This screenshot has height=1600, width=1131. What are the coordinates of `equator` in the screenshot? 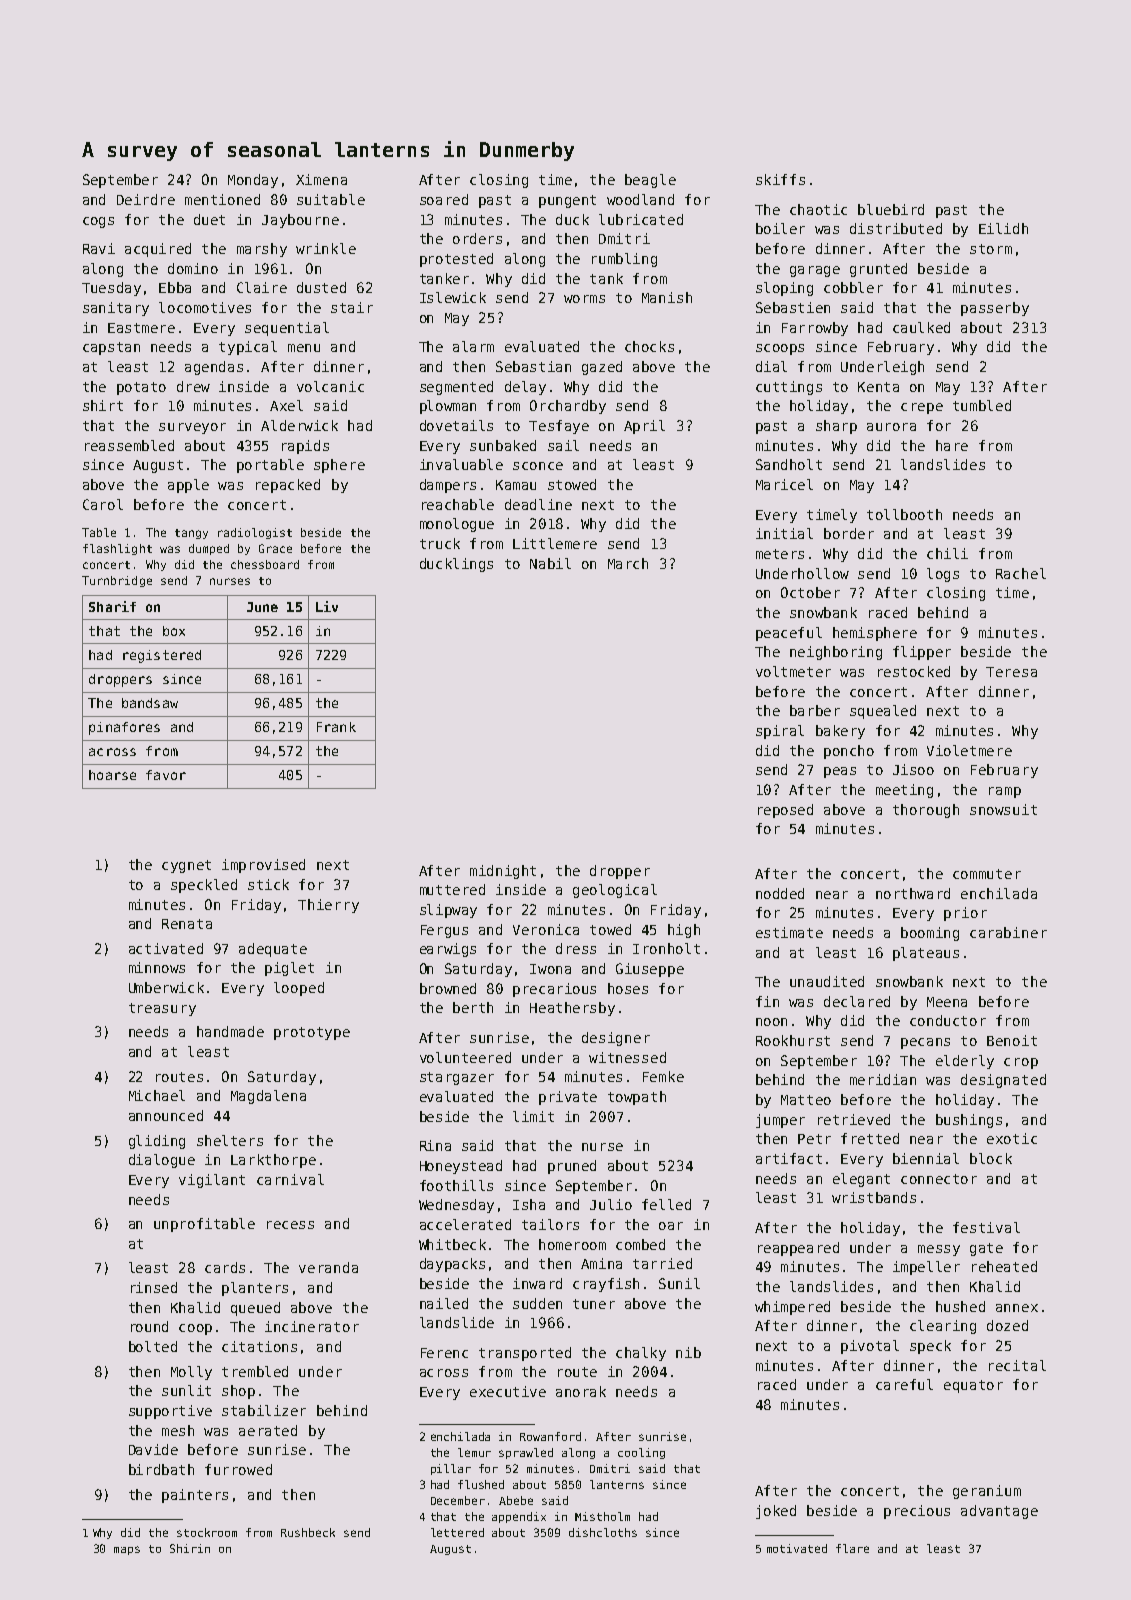 It's located at (973, 1386).
